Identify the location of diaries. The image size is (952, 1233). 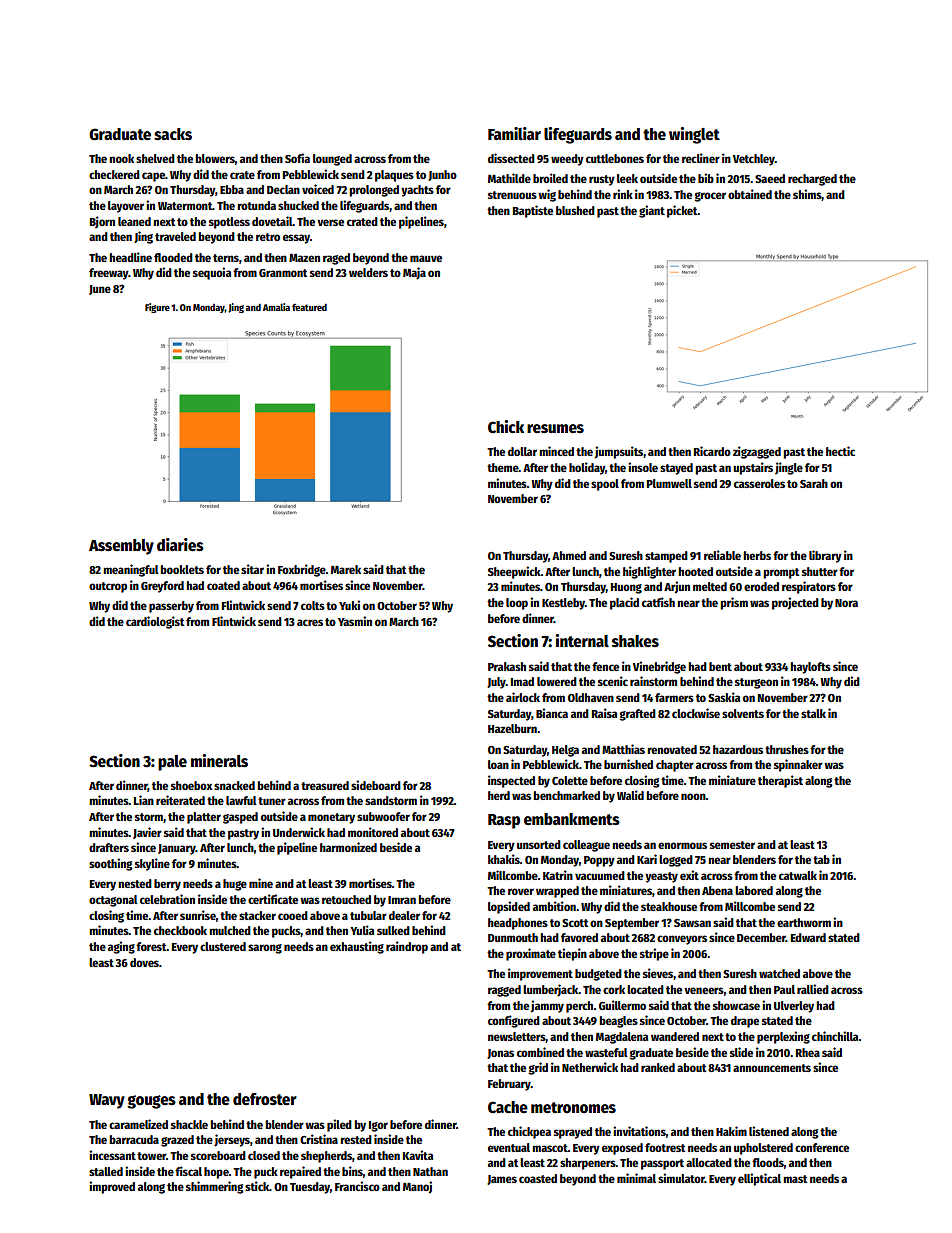
(180, 545).
